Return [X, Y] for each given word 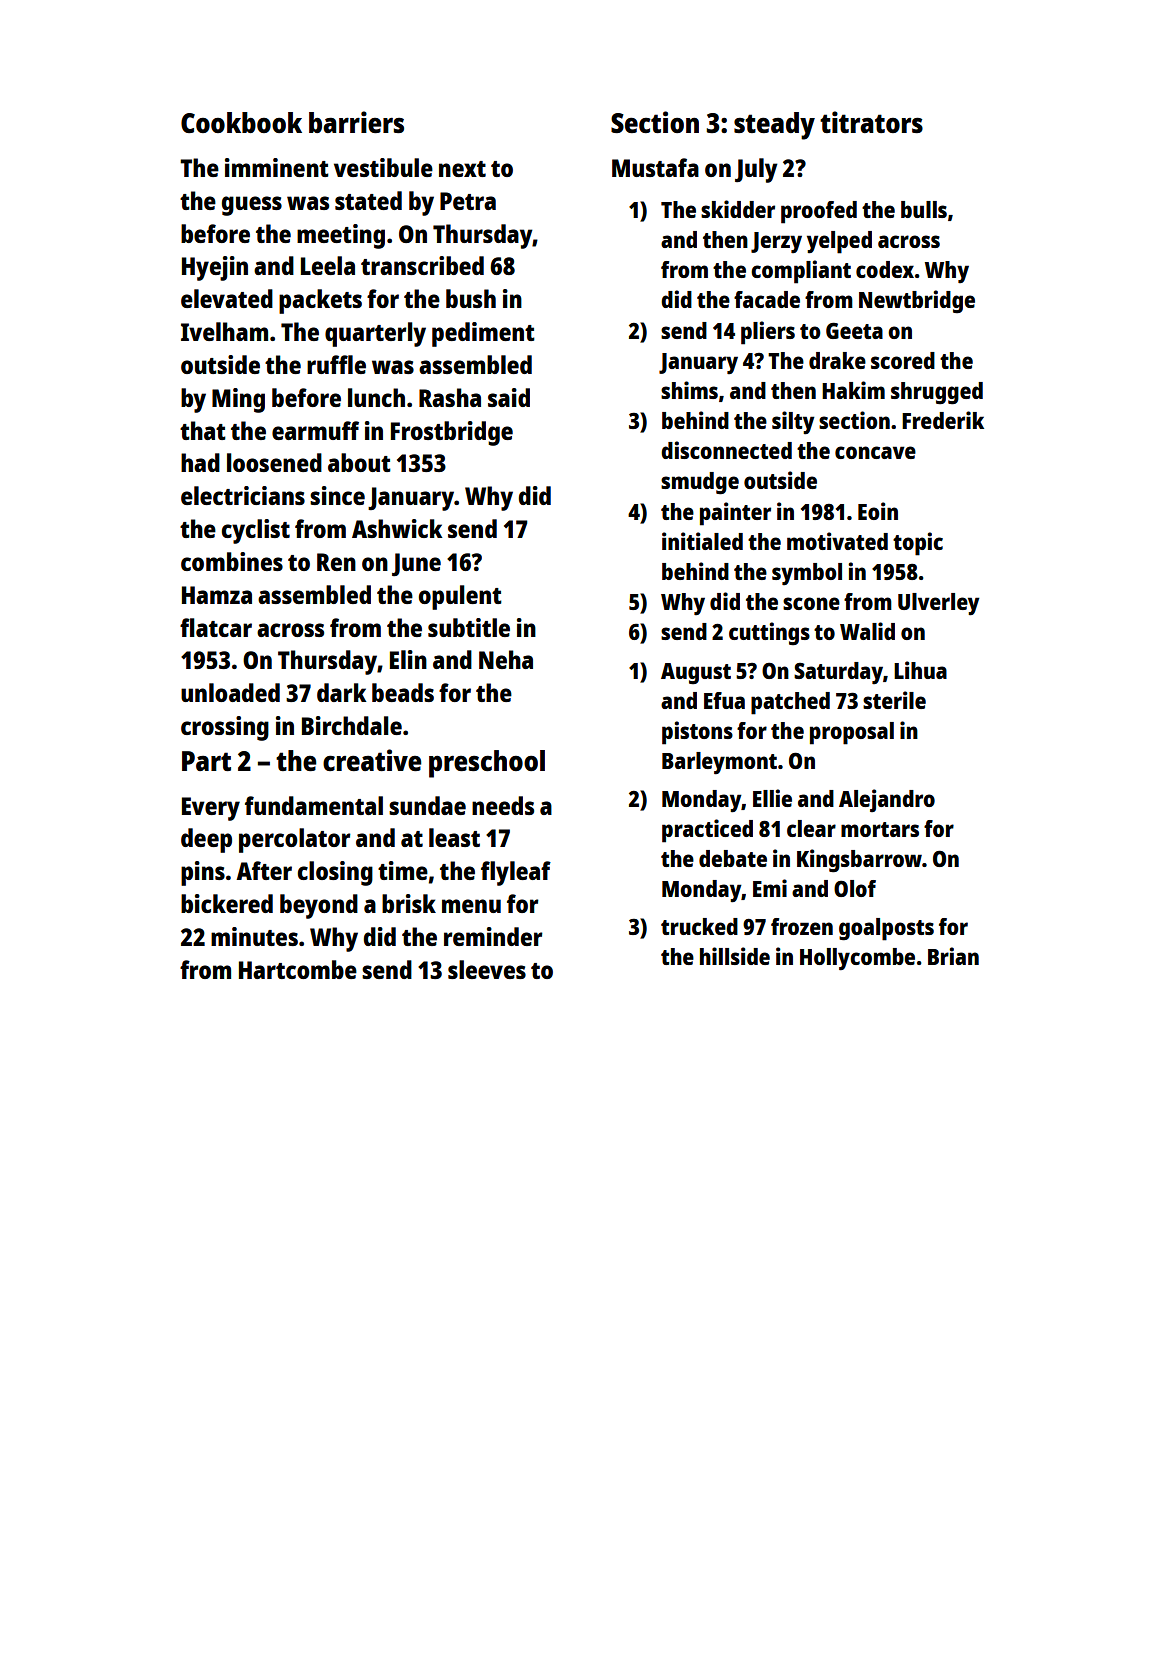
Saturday [838, 673]
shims [689, 390]
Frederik [943, 420]
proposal [852, 733]
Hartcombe [298, 969]
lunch [376, 397]
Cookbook [241, 122]
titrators [871, 122]
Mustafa [655, 167]
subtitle [469, 627]
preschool [487, 764]
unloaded [230, 692]
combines [232, 561]
